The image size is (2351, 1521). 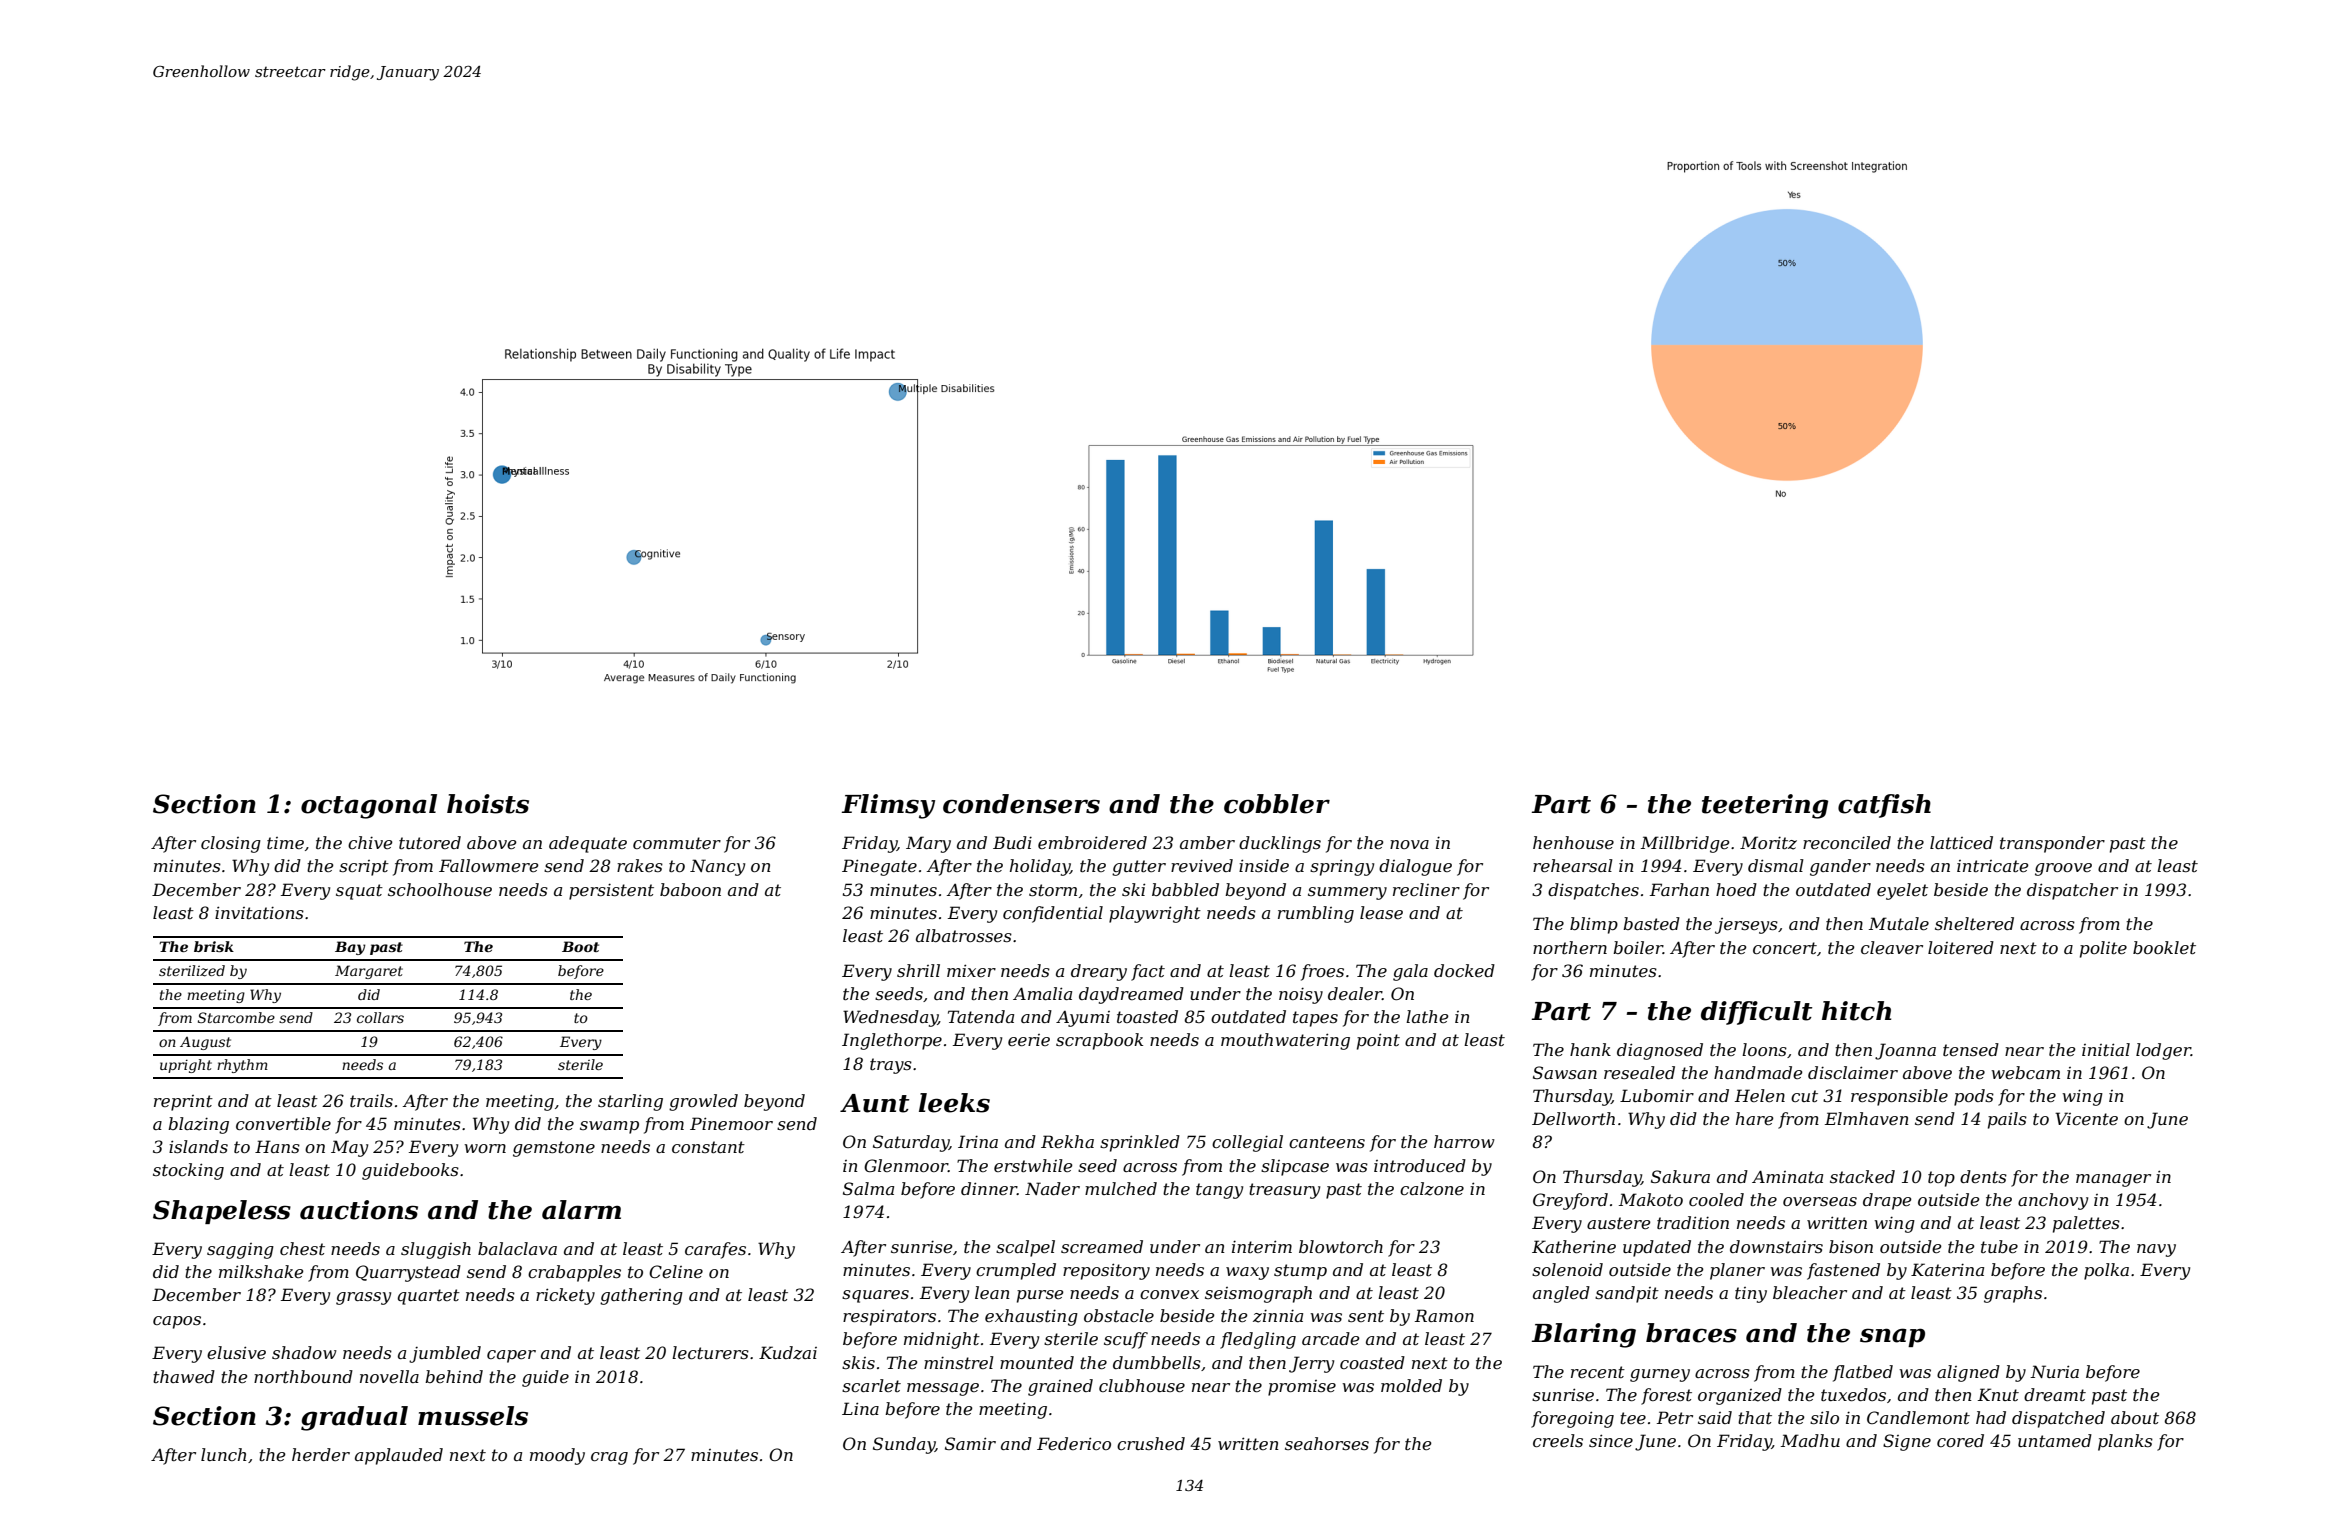 I want to click on Vicente, so click(x=2086, y=1118).
